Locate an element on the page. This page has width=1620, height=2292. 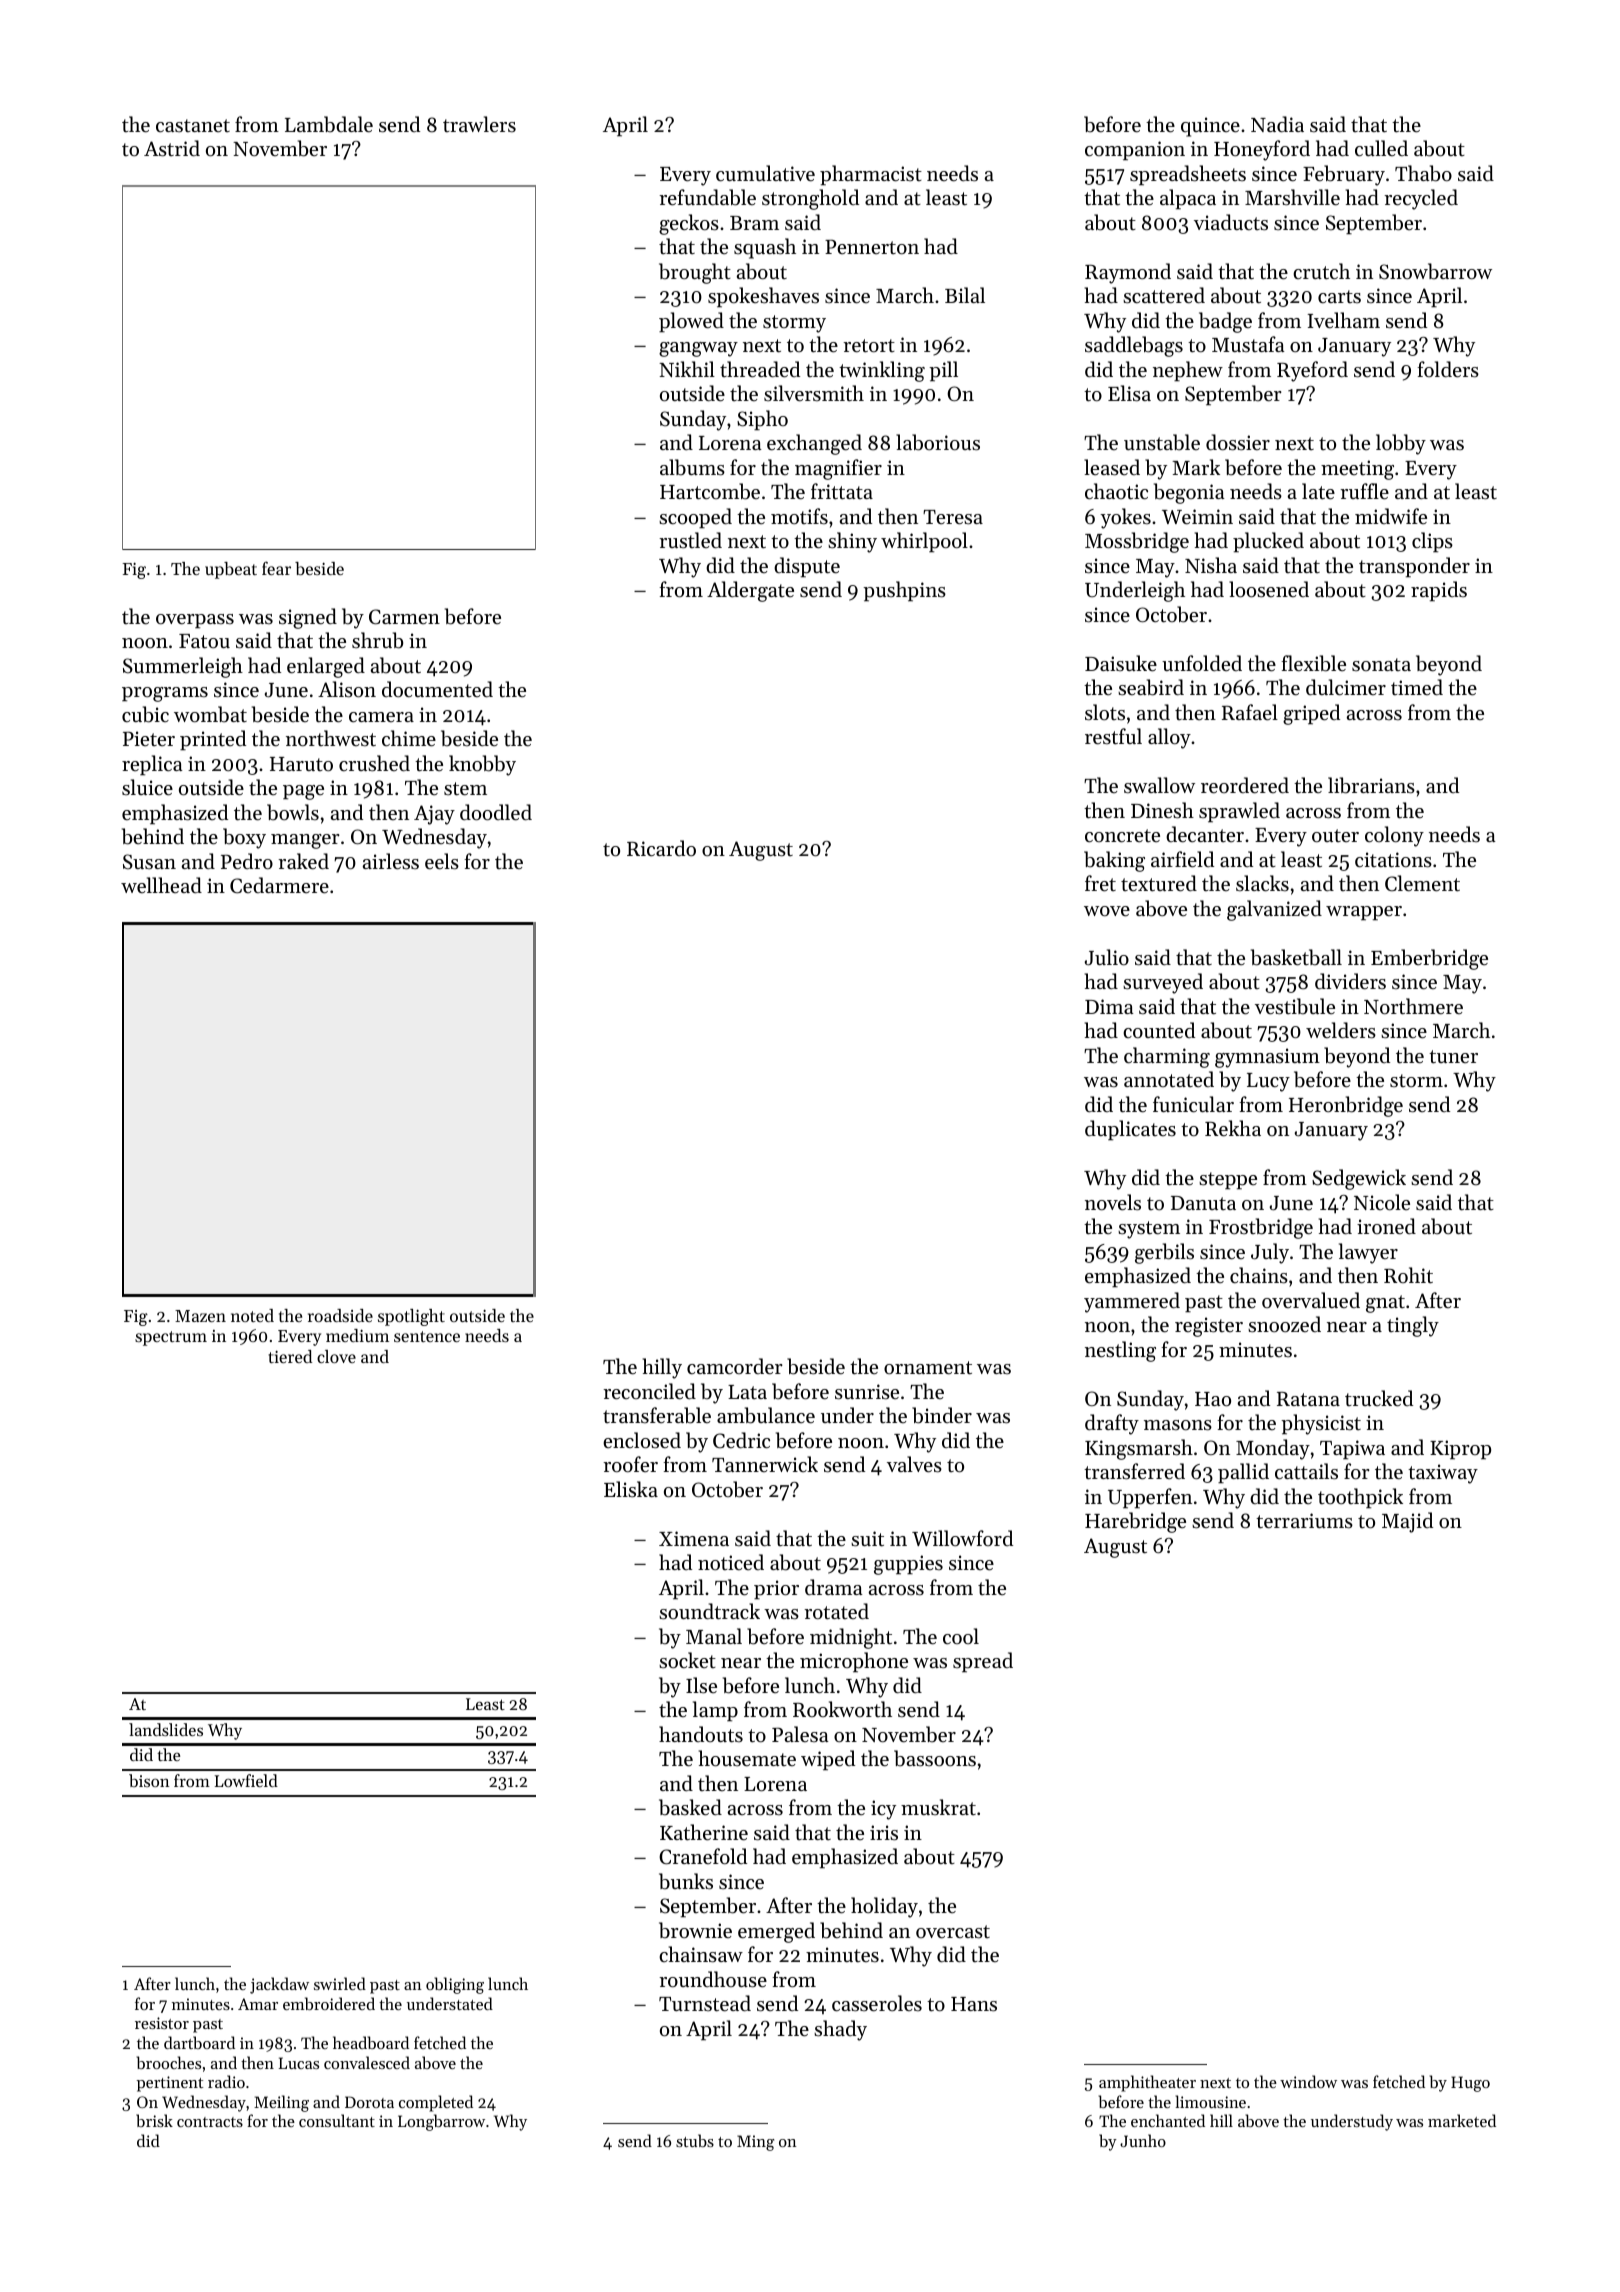
Lambdale is located at coordinates (329, 124).
